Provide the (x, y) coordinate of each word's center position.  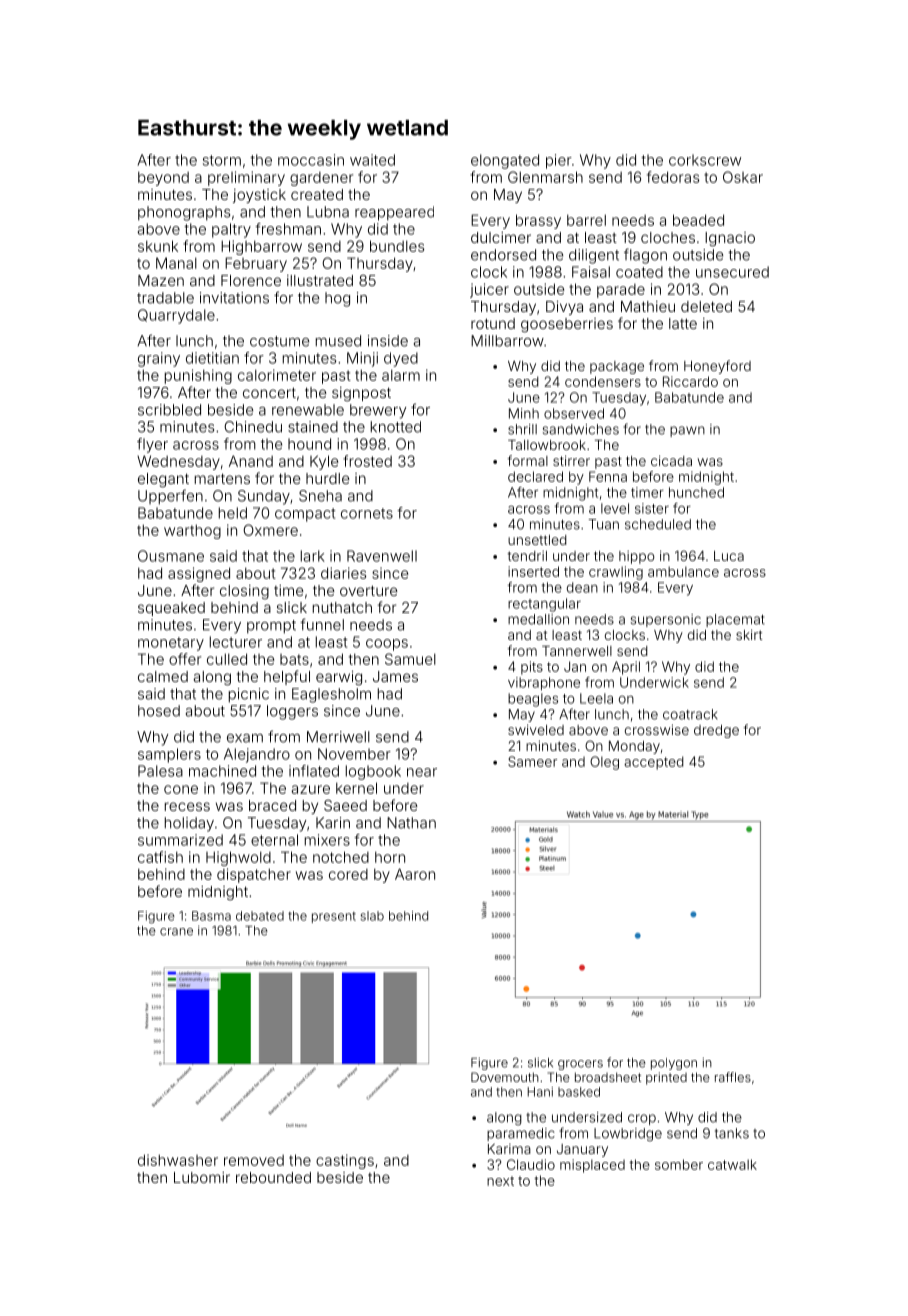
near (422, 772)
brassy (538, 221)
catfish (160, 857)
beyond (163, 179)
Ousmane (171, 556)
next (500, 1181)
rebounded (273, 1177)
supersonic (666, 620)
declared (535, 476)
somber (679, 1164)
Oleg (604, 763)
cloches (668, 237)
